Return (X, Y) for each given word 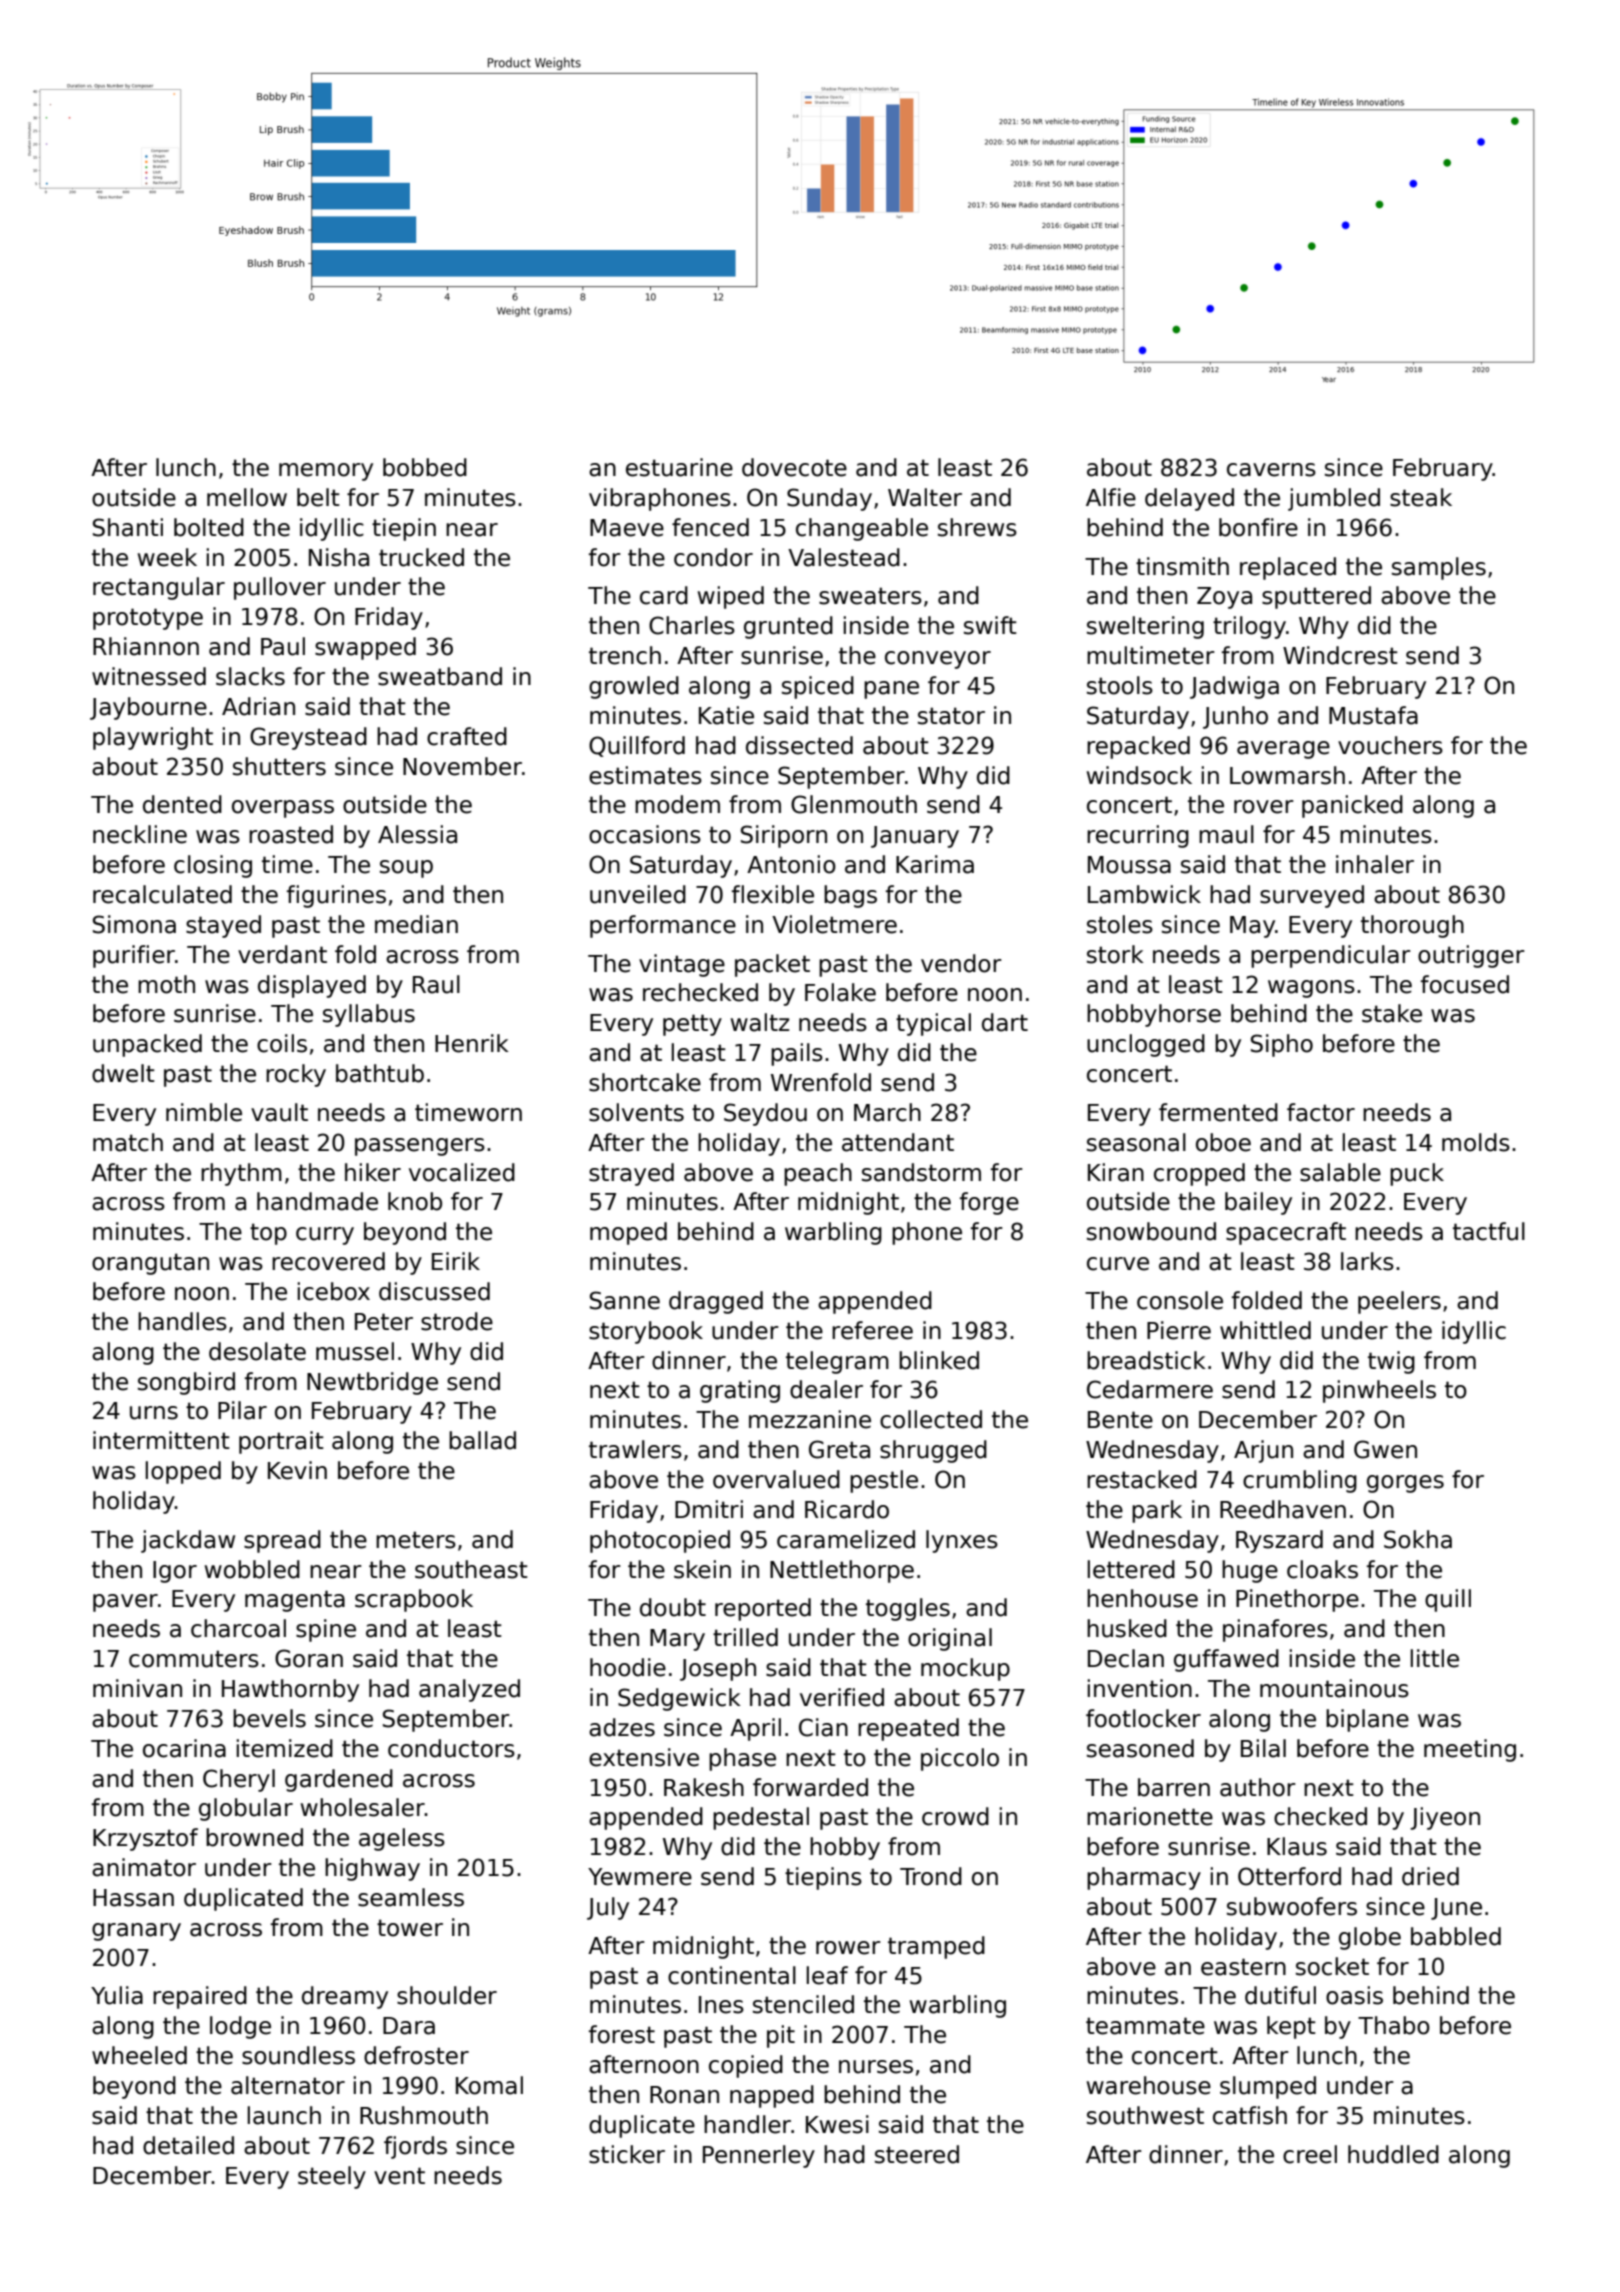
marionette (1150, 1816)
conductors (451, 1748)
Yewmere (640, 1877)
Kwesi (837, 2124)
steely (332, 2177)
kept (1291, 2027)
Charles (692, 625)
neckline (140, 834)
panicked (1352, 806)
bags (850, 896)
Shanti (128, 527)
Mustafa (1373, 715)
